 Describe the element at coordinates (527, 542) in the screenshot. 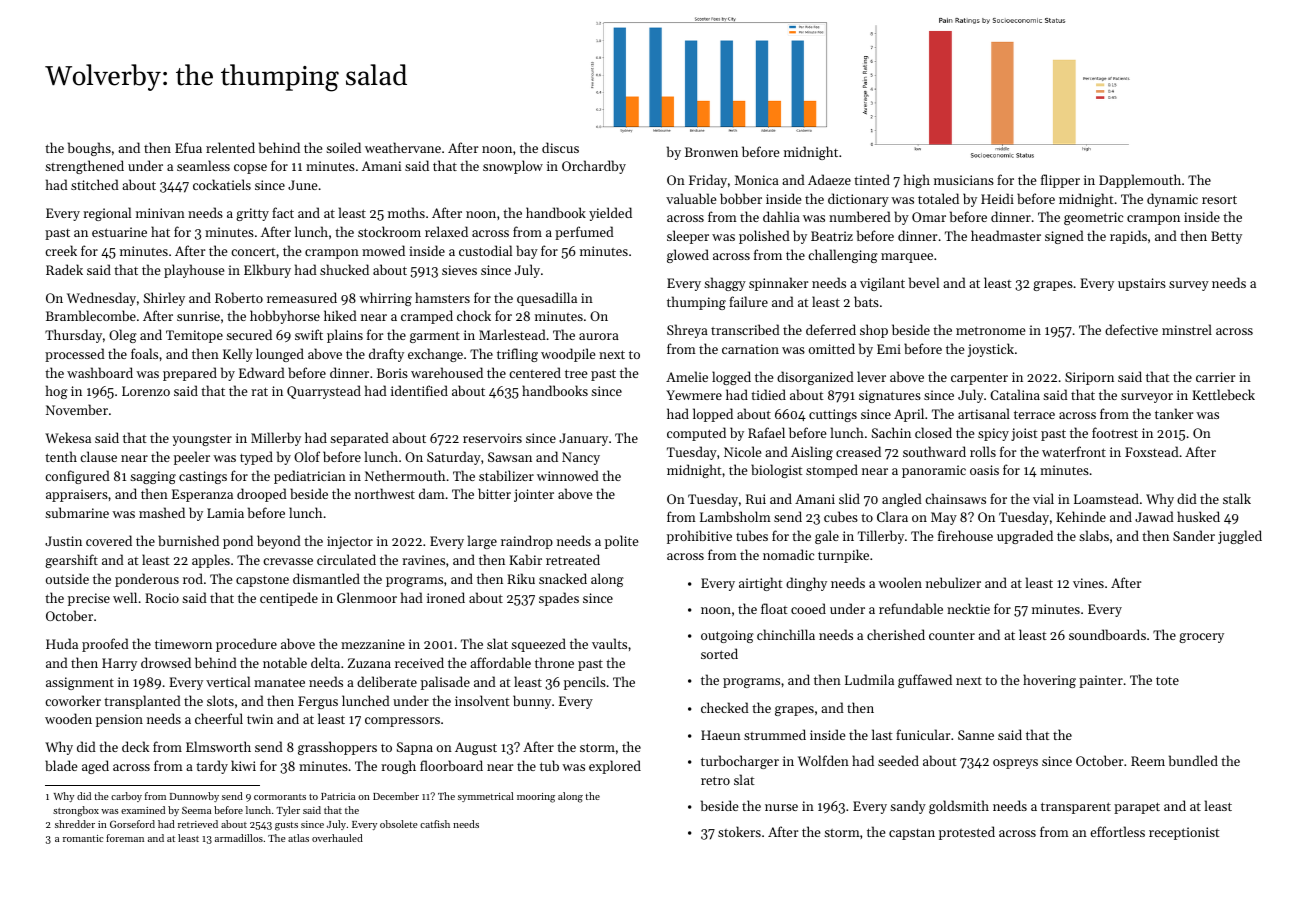

I see `raindrop` at that location.
